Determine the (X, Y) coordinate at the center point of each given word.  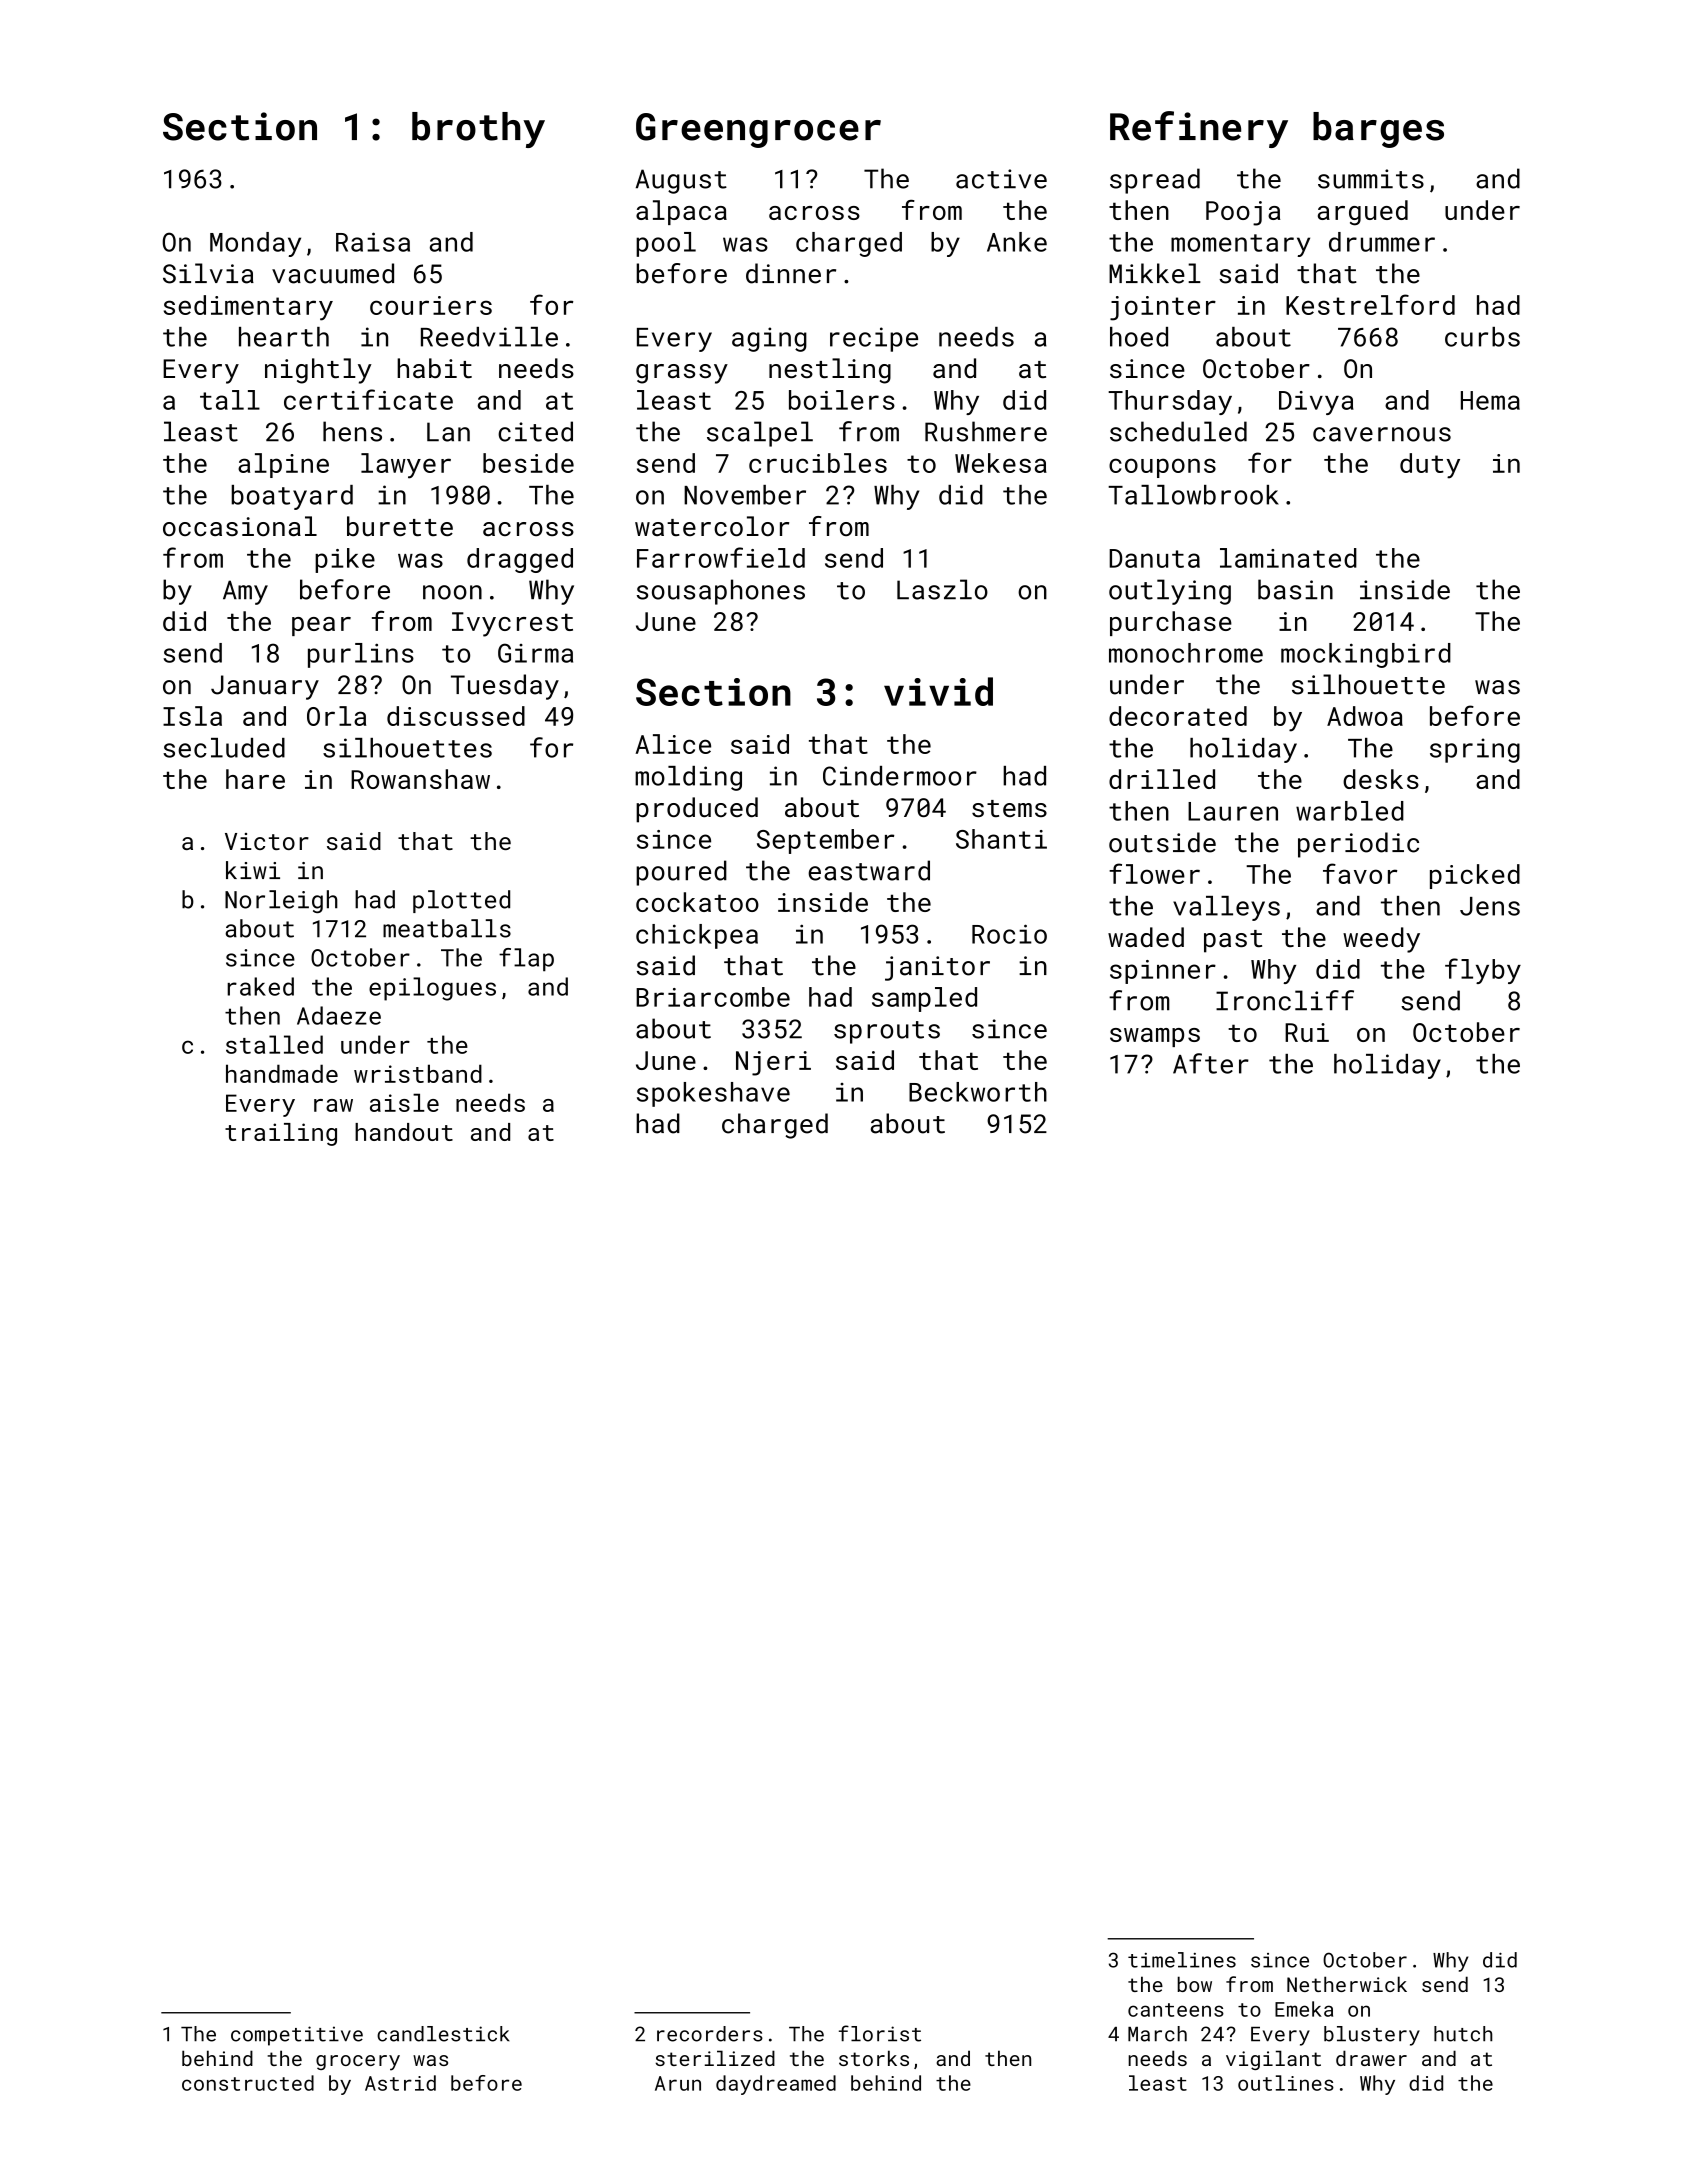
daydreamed (776, 2085)
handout (404, 1132)
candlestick (443, 2034)
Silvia (208, 273)
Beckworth (978, 1092)
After (1211, 1063)
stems (1009, 808)
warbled (1350, 811)
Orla (336, 716)
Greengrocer (758, 130)
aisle (404, 1102)
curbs (1482, 337)
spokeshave (713, 1094)
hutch (1463, 2034)
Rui (1307, 1032)
